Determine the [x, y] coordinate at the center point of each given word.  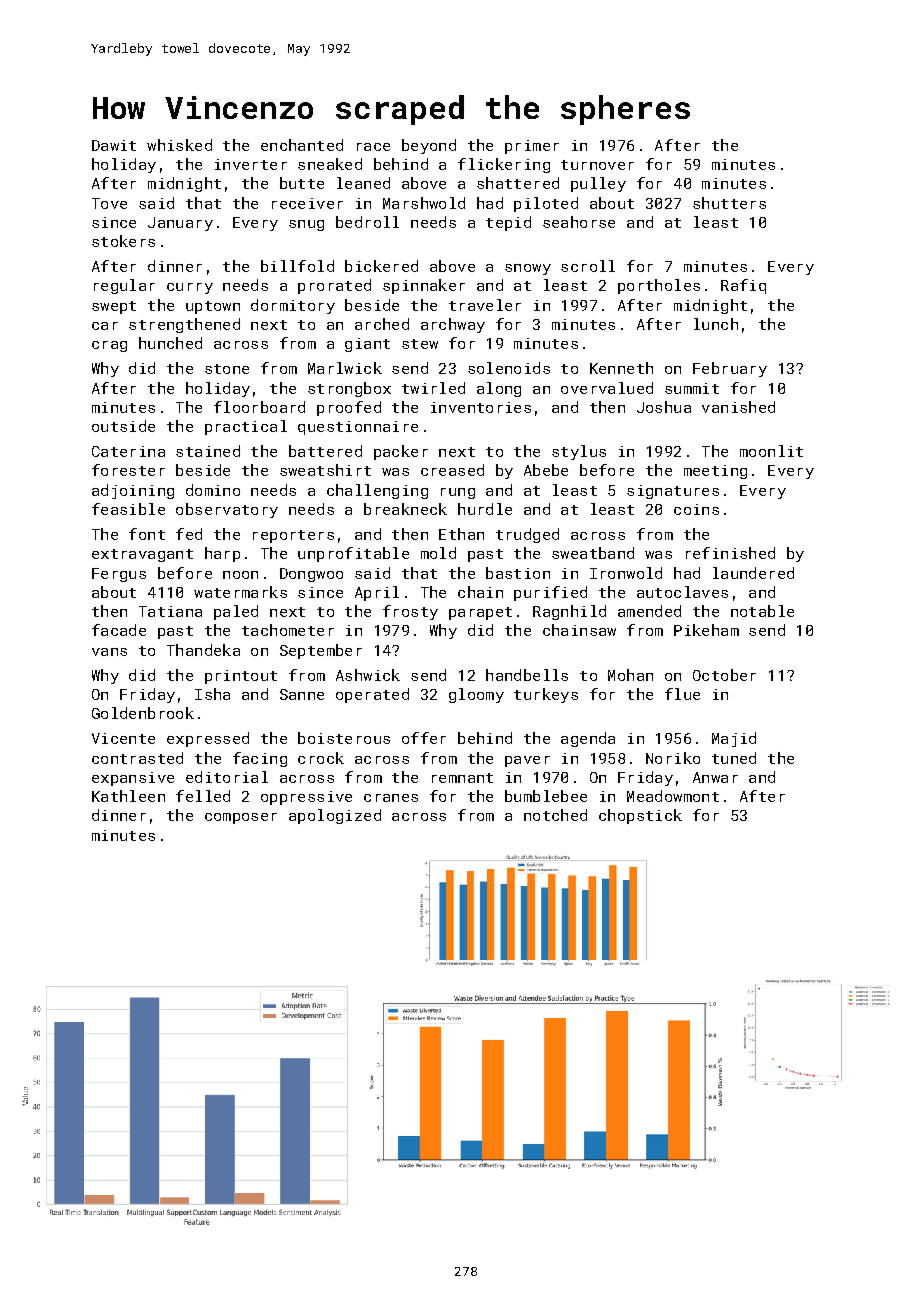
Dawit [114, 145]
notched [555, 815]
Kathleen [128, 796]
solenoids [509, 368]
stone [227, 369]
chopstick [640, 816]
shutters [729, 203]
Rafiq [743, 286]
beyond [429, 146]
